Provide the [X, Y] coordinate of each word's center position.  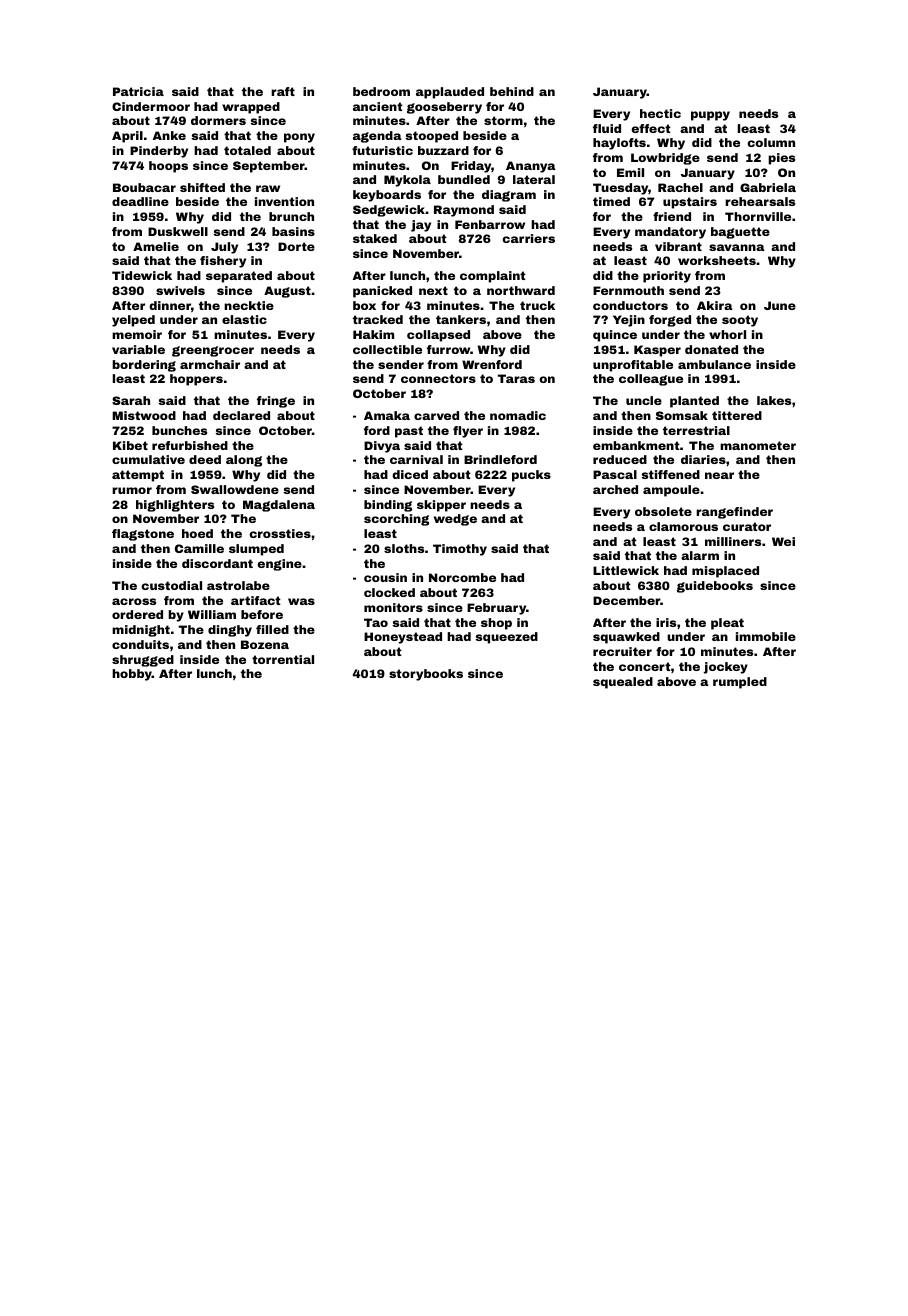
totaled [247, 150]
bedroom [381, 91]
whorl [727, 334]
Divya [382, 447]
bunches [179, 430]
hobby [132, 675]
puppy [710, 116]
